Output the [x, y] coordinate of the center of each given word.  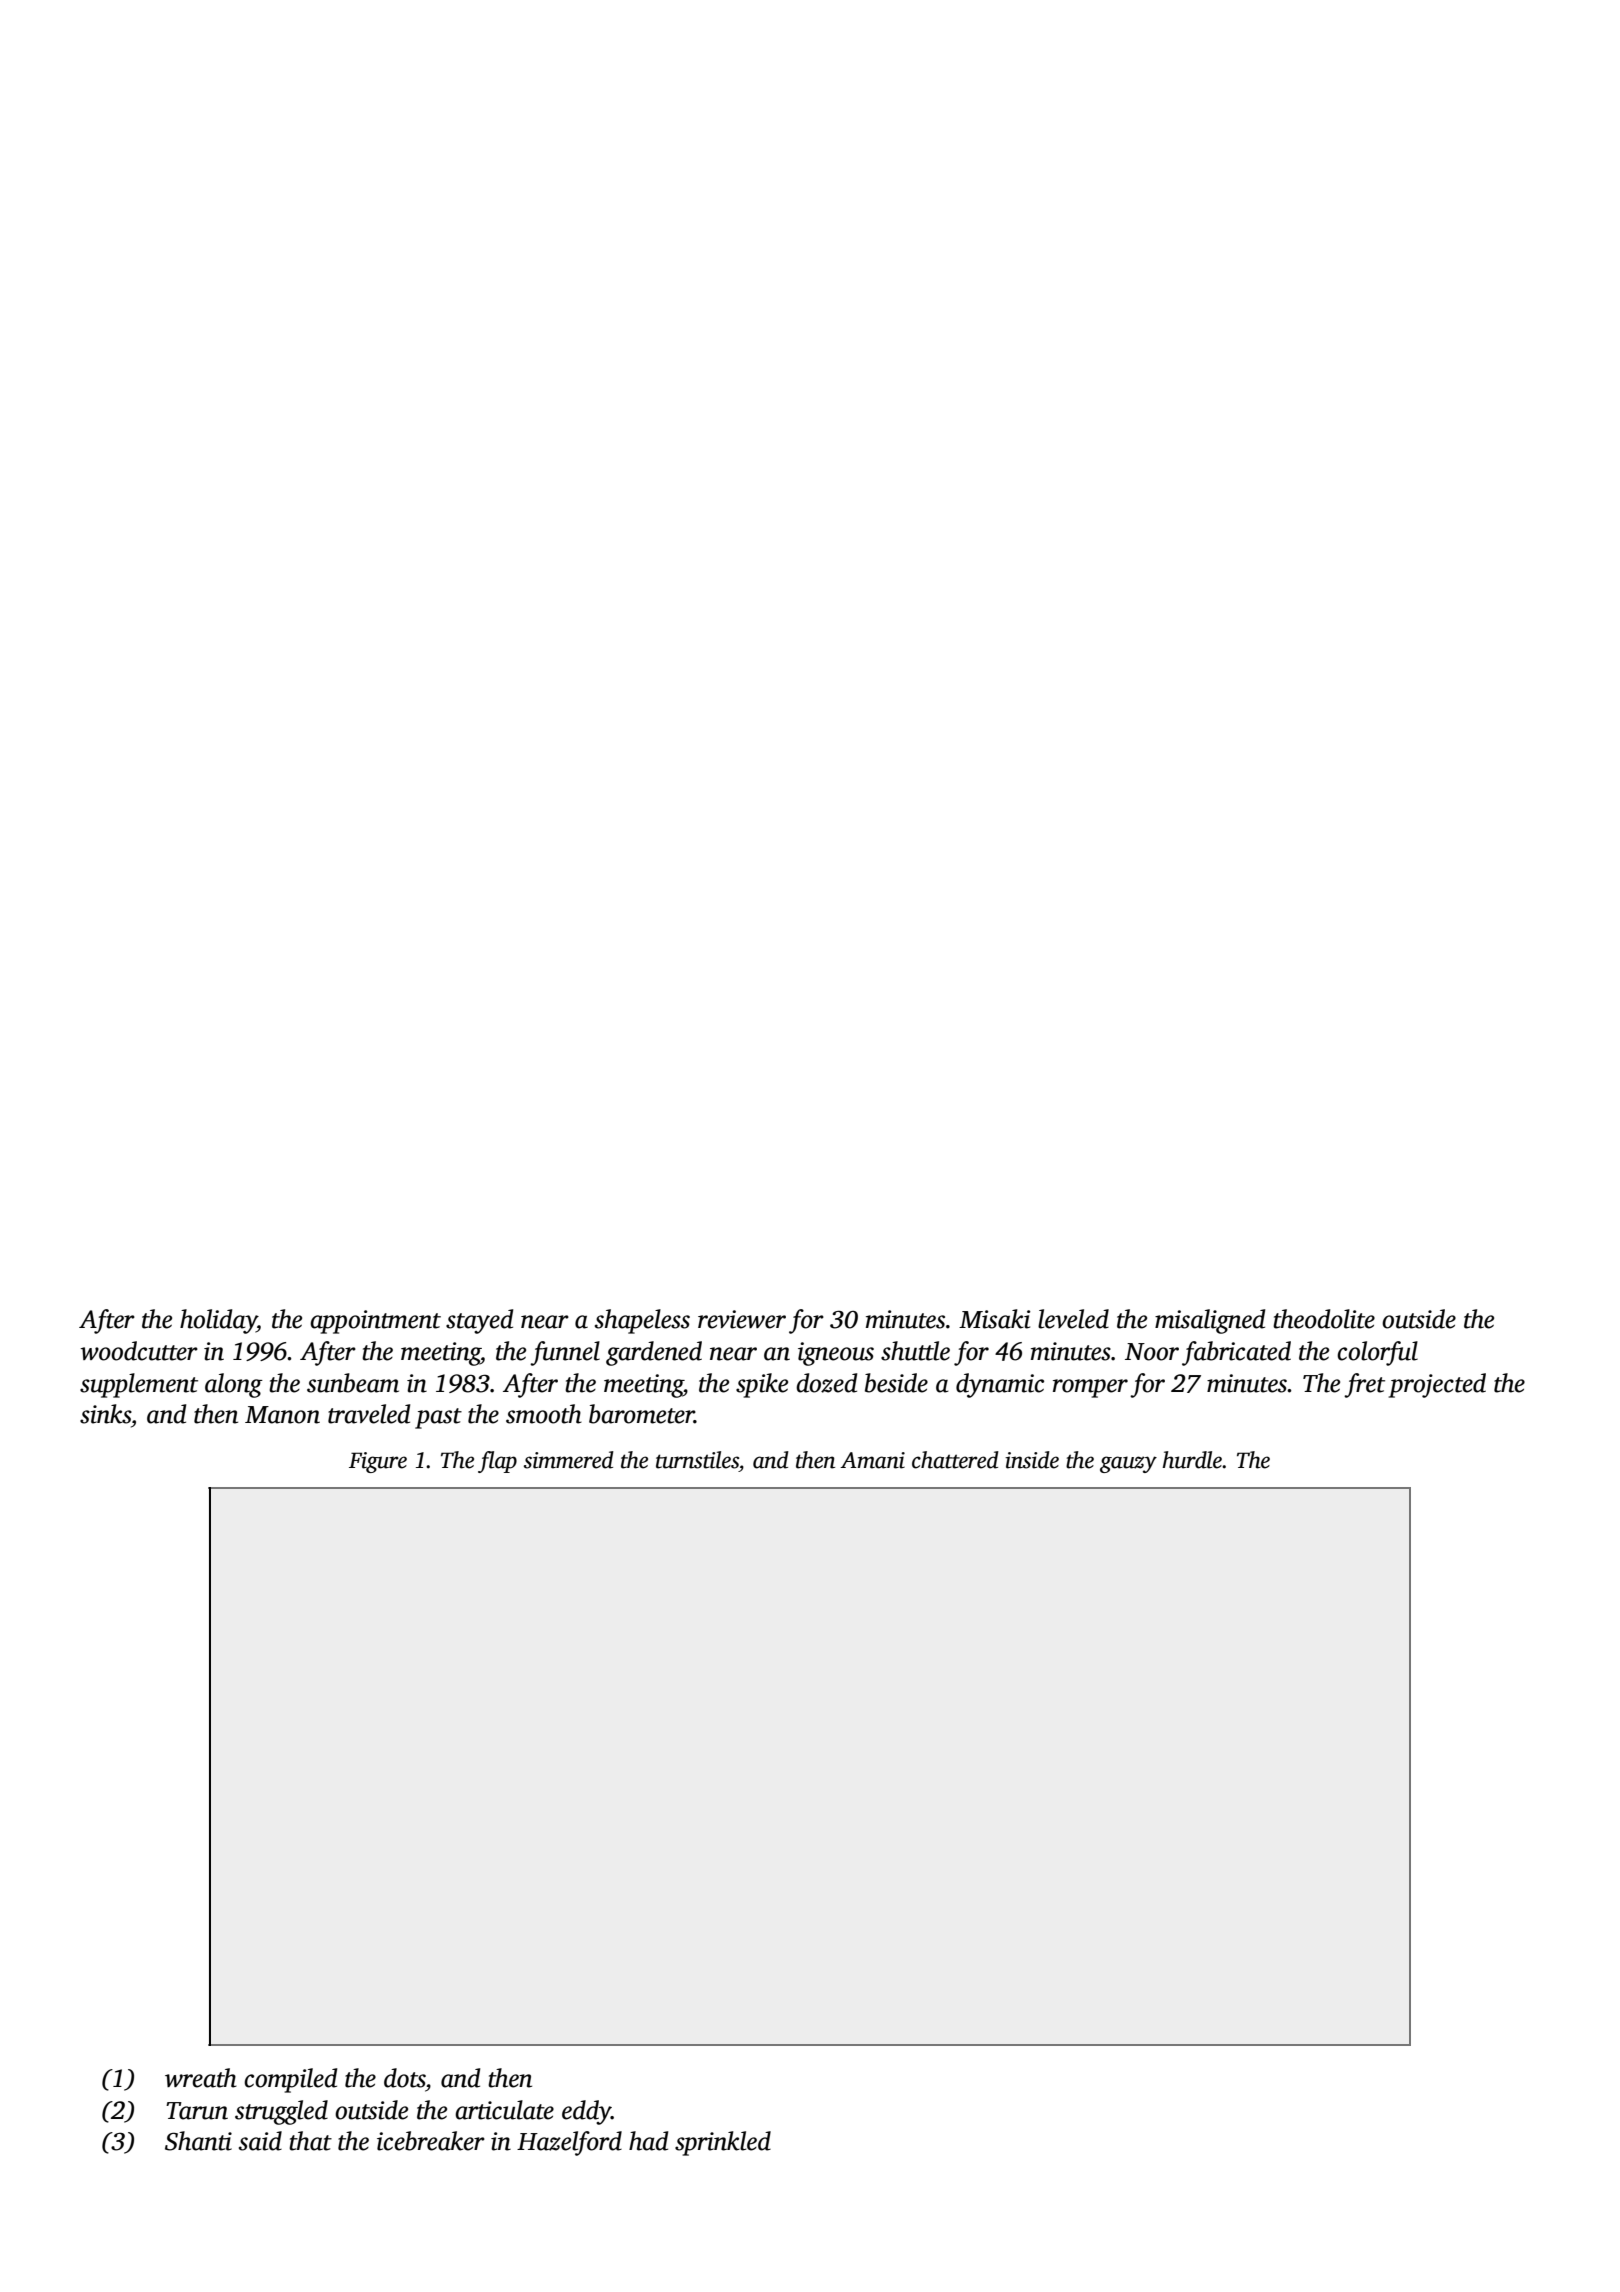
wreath [201, 2078]
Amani [872, 1460]
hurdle [1192, 1460]
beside [896, 1383]
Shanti [198, 2141]
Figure [378, 1462]
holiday [218, 1321]
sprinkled [723, 2143]
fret [1364, 1385]
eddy [586, 2112]
